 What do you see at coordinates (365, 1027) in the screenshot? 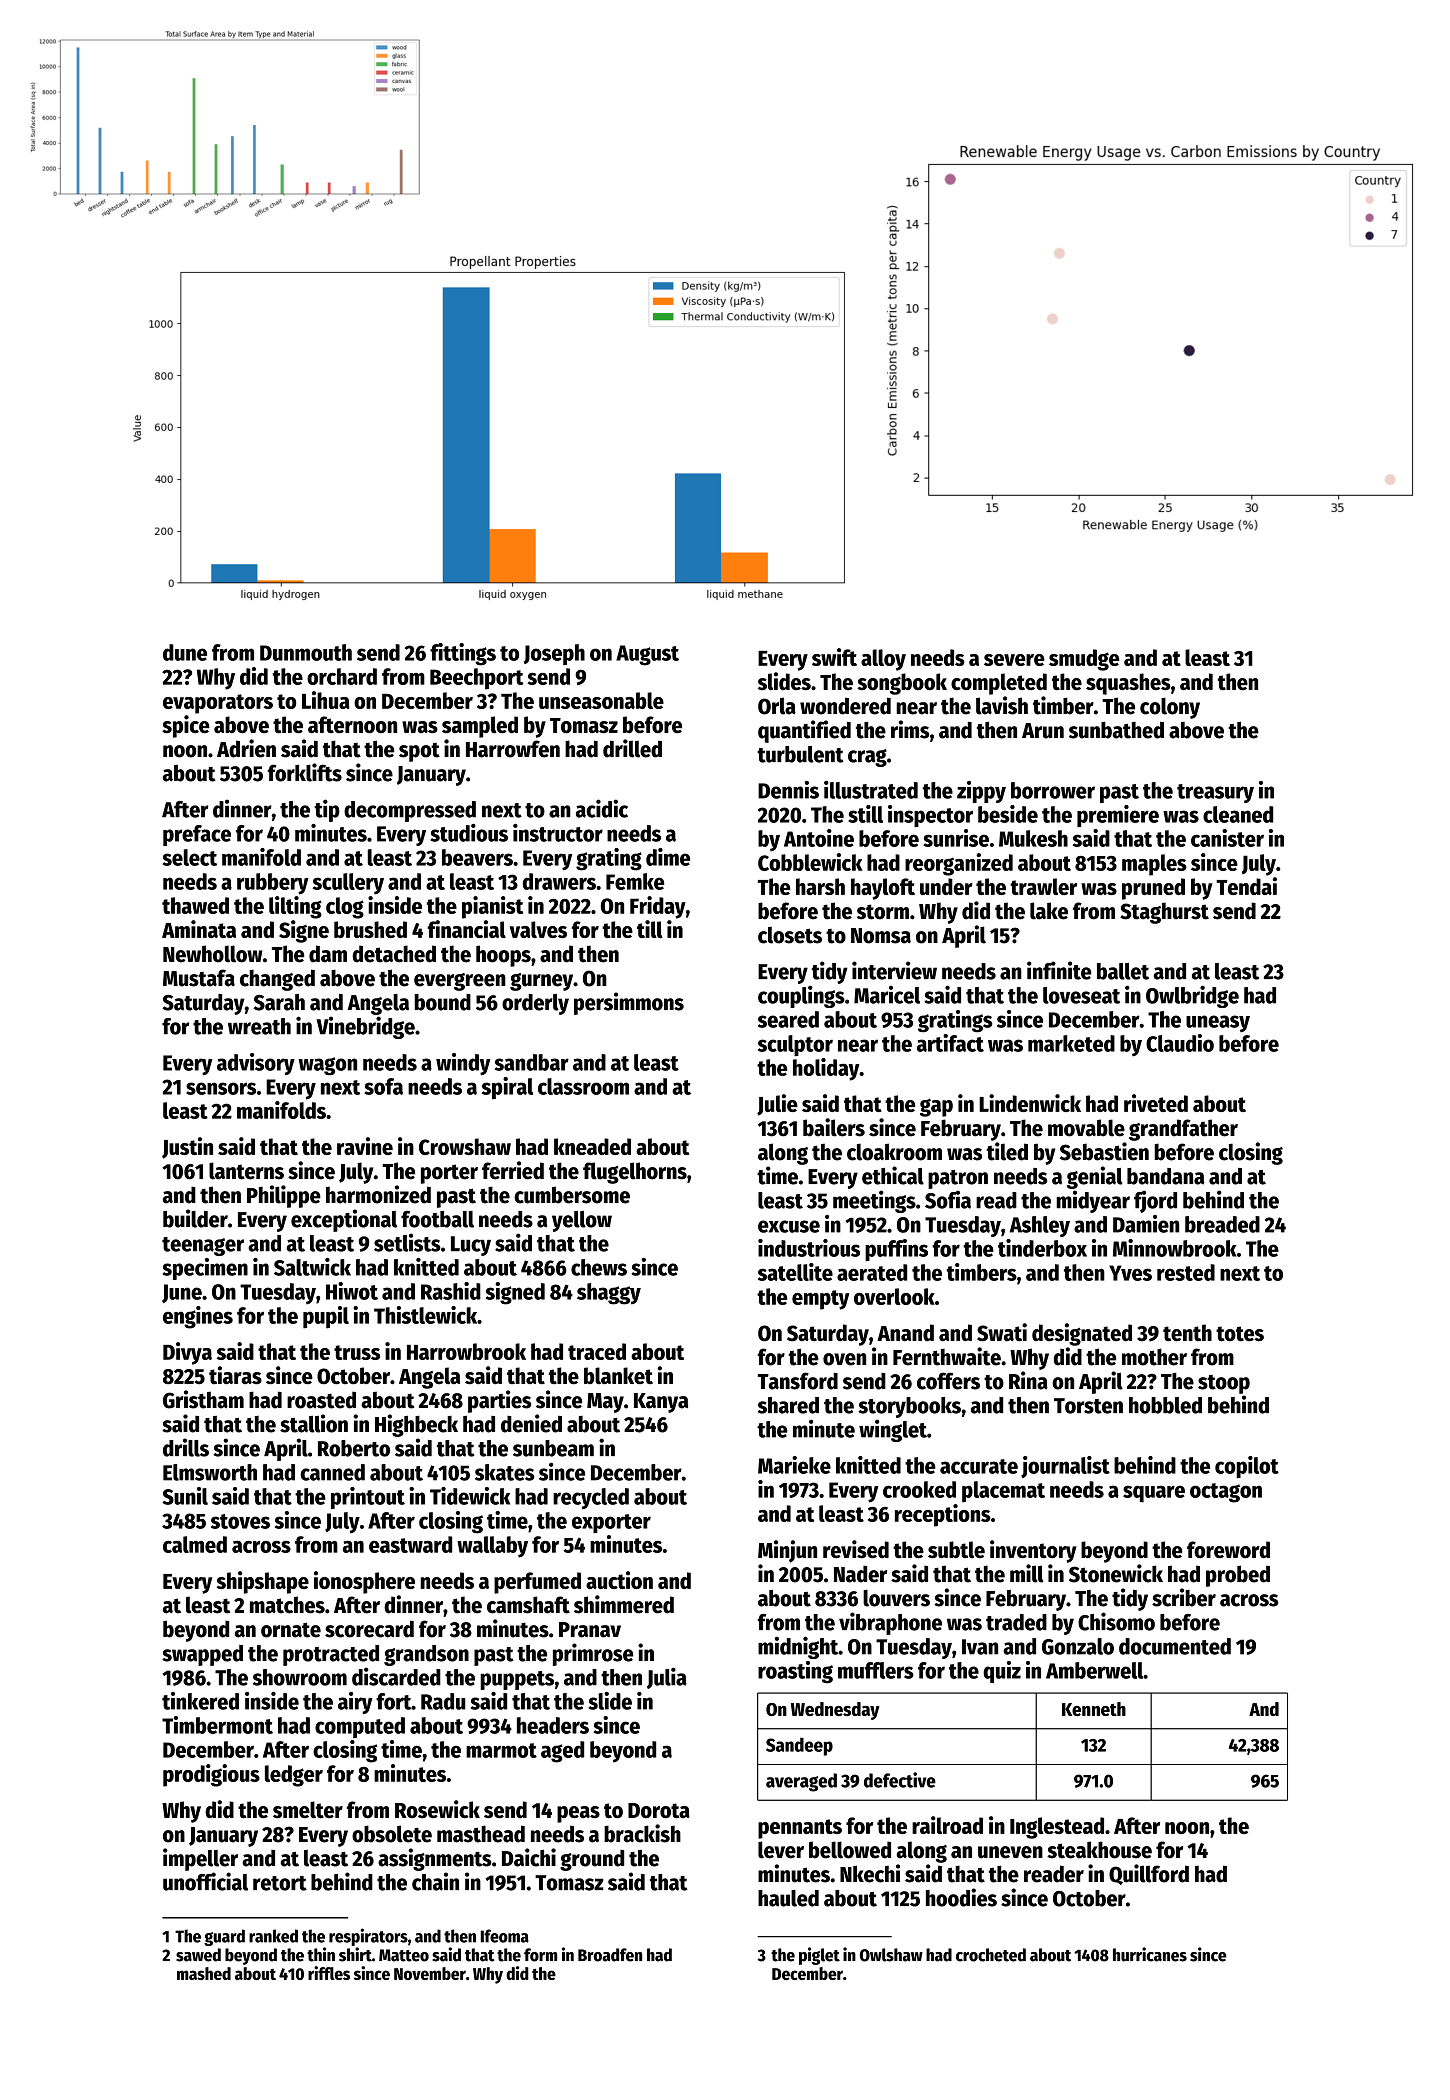
I see `Vinebridge` at bounding box center [365, 1027].
